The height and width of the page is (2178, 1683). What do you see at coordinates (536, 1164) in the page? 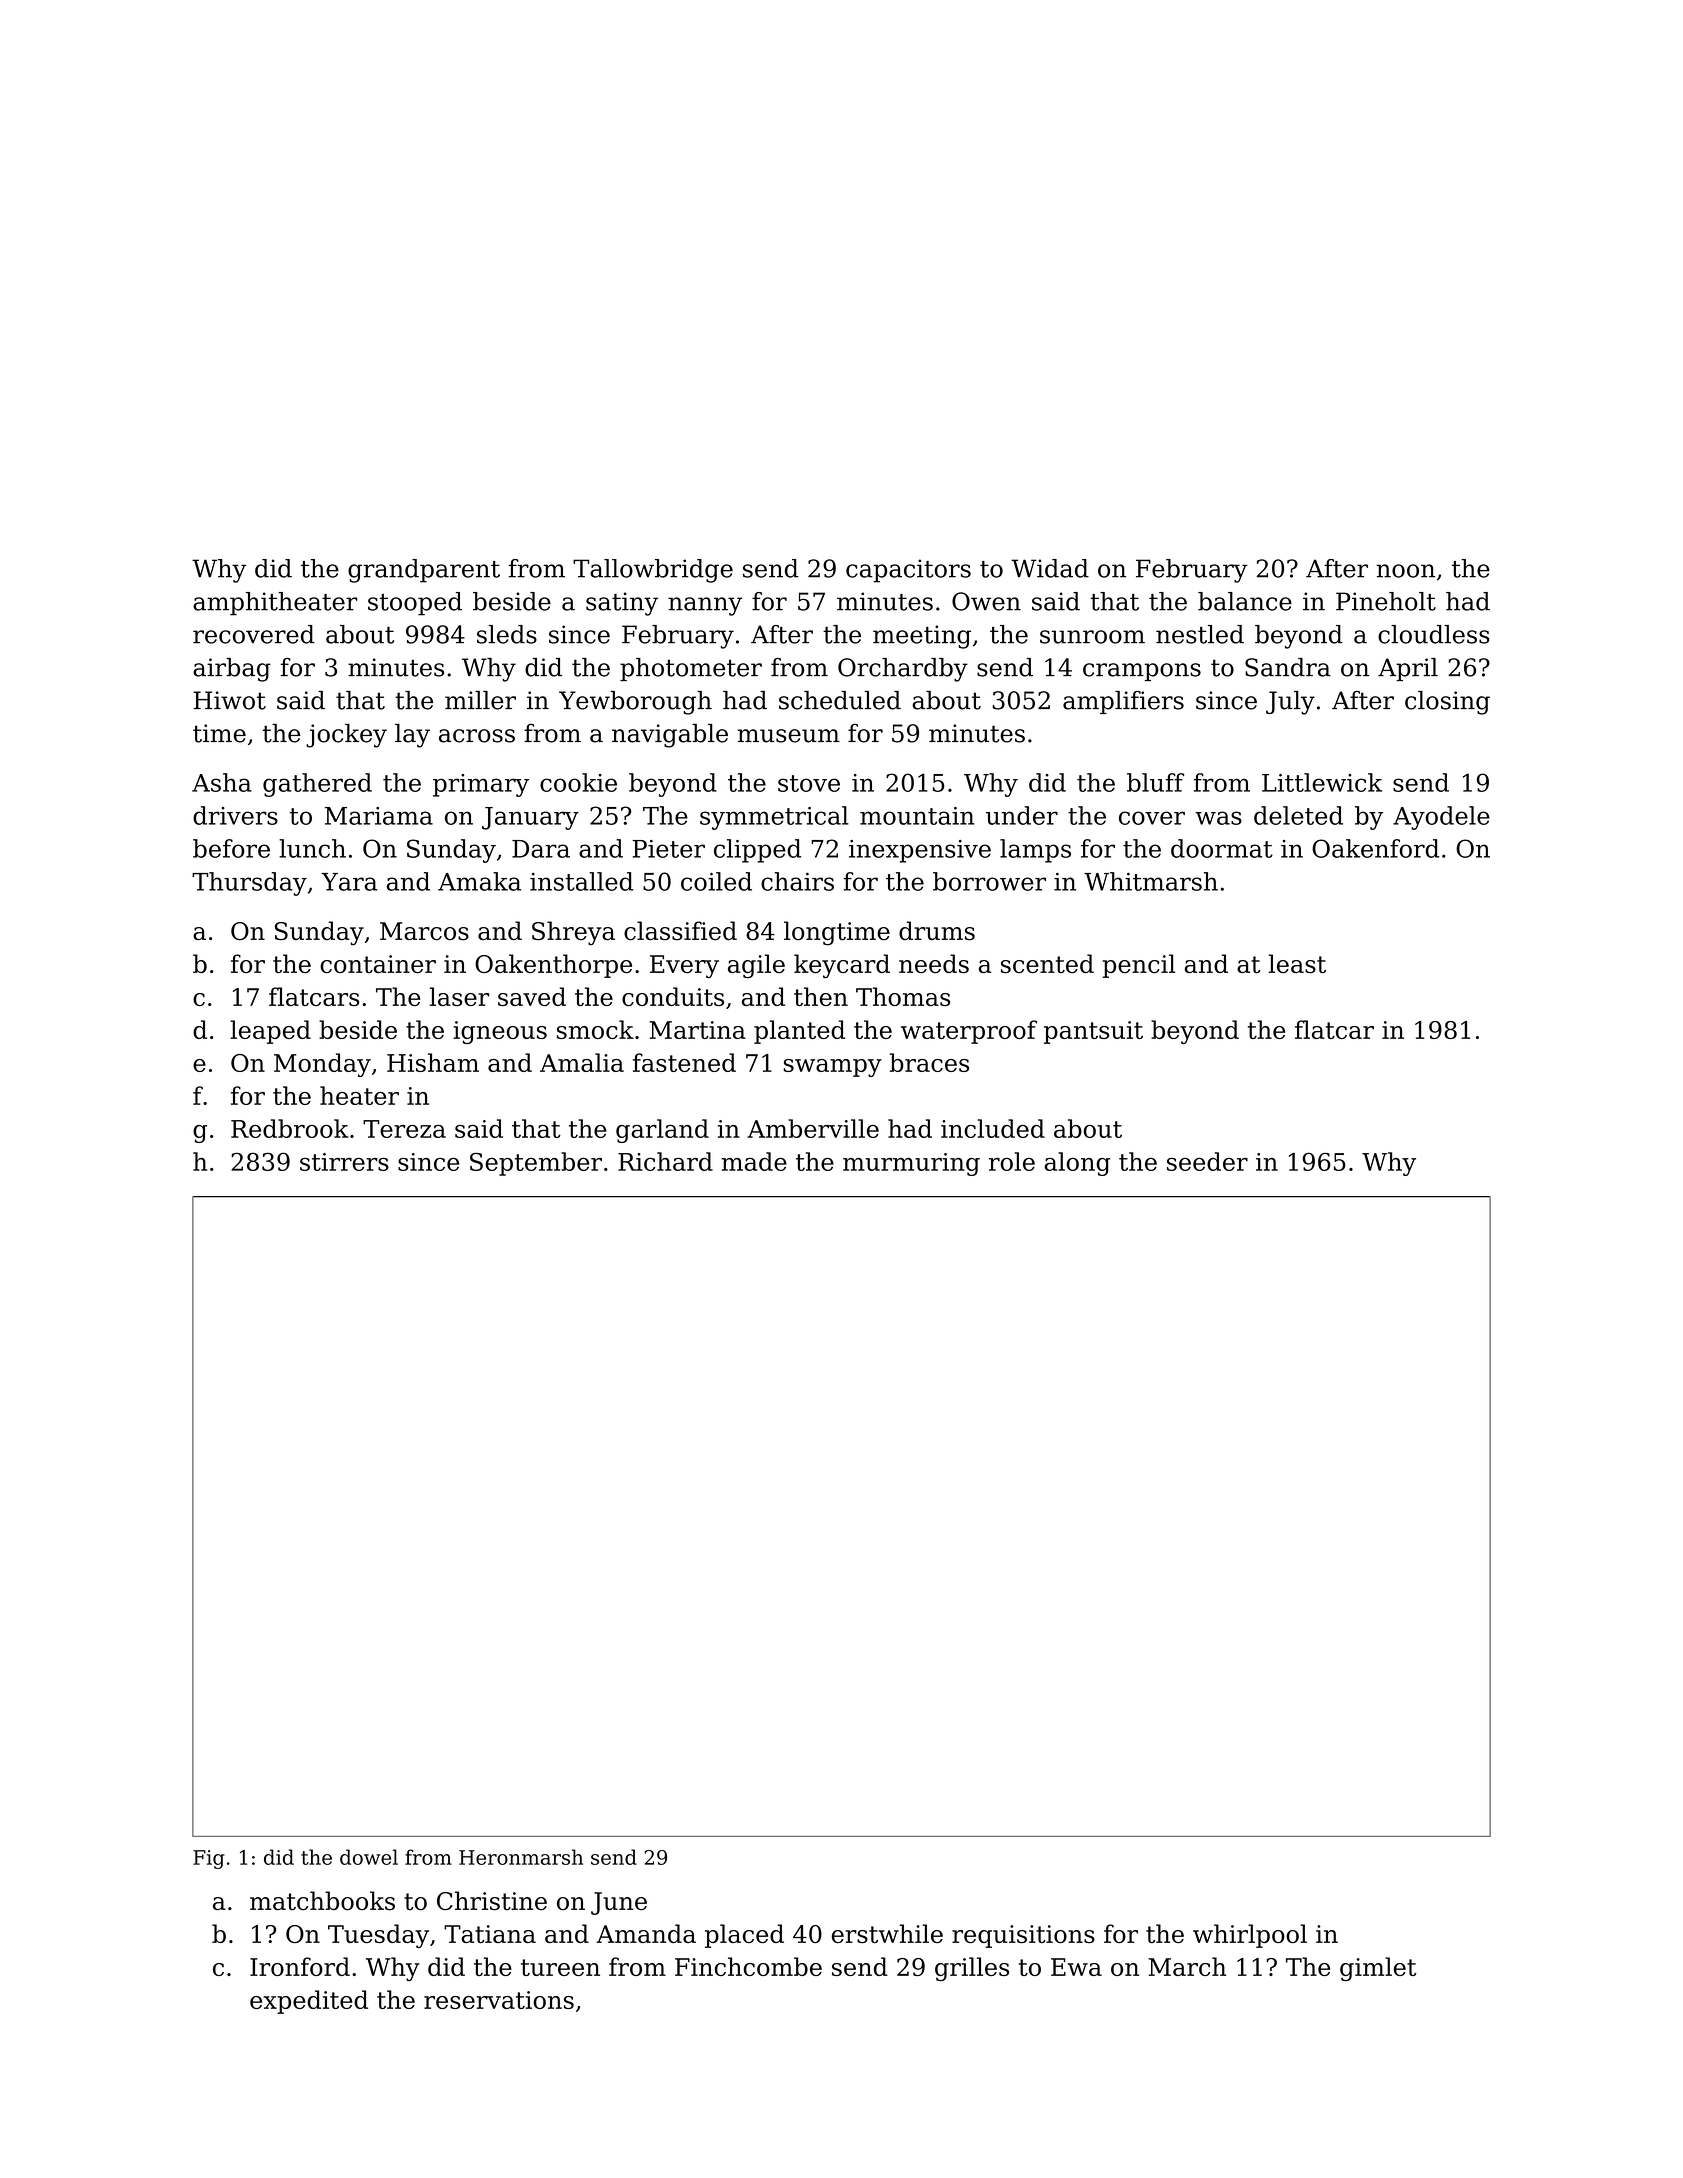
I see `September` at bounding box center [536, 1164].
